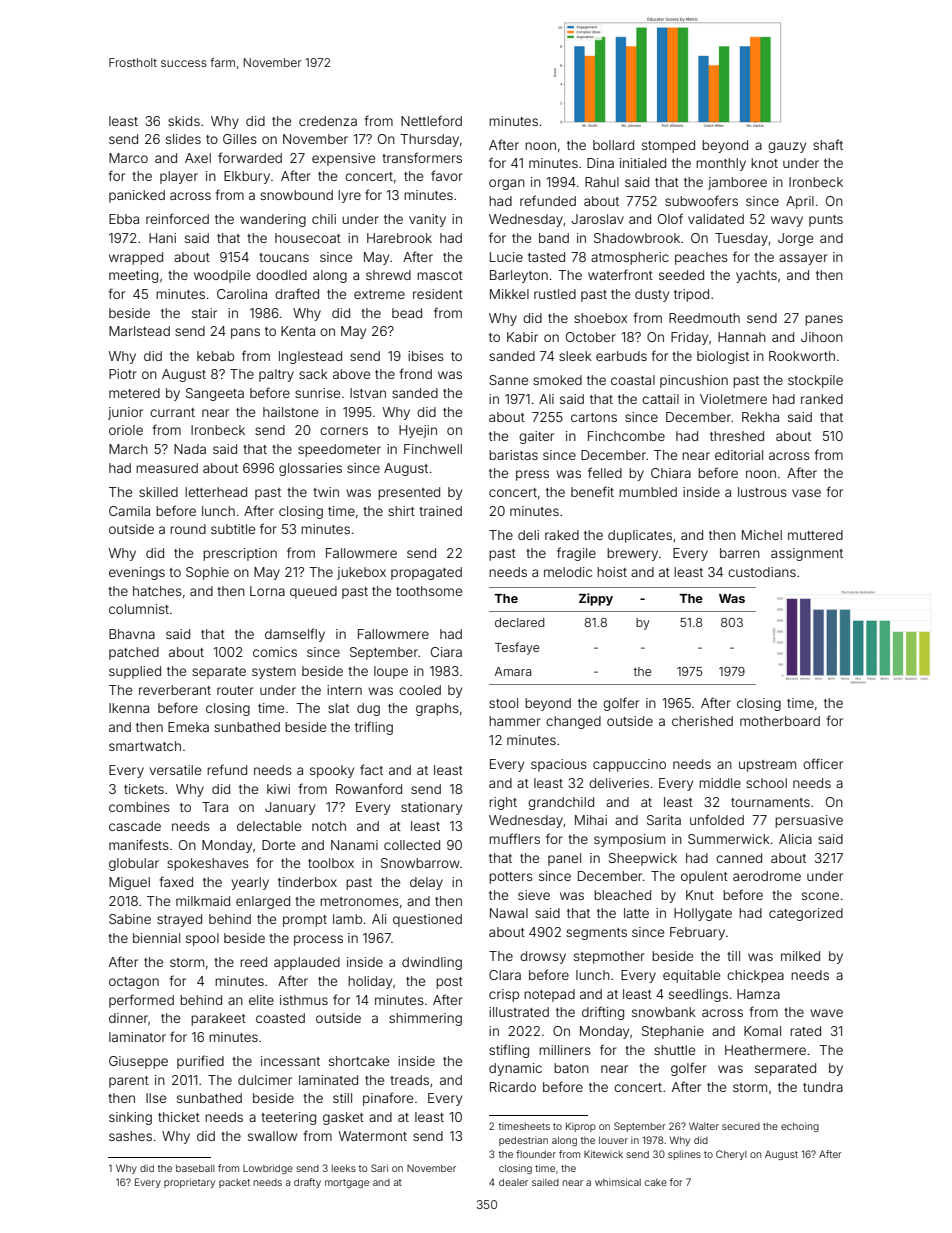 This screenshot has height=1233, width=952. Describe the element at coordinates (426, 573) in the screenshot. I see `propagated` at that location.
